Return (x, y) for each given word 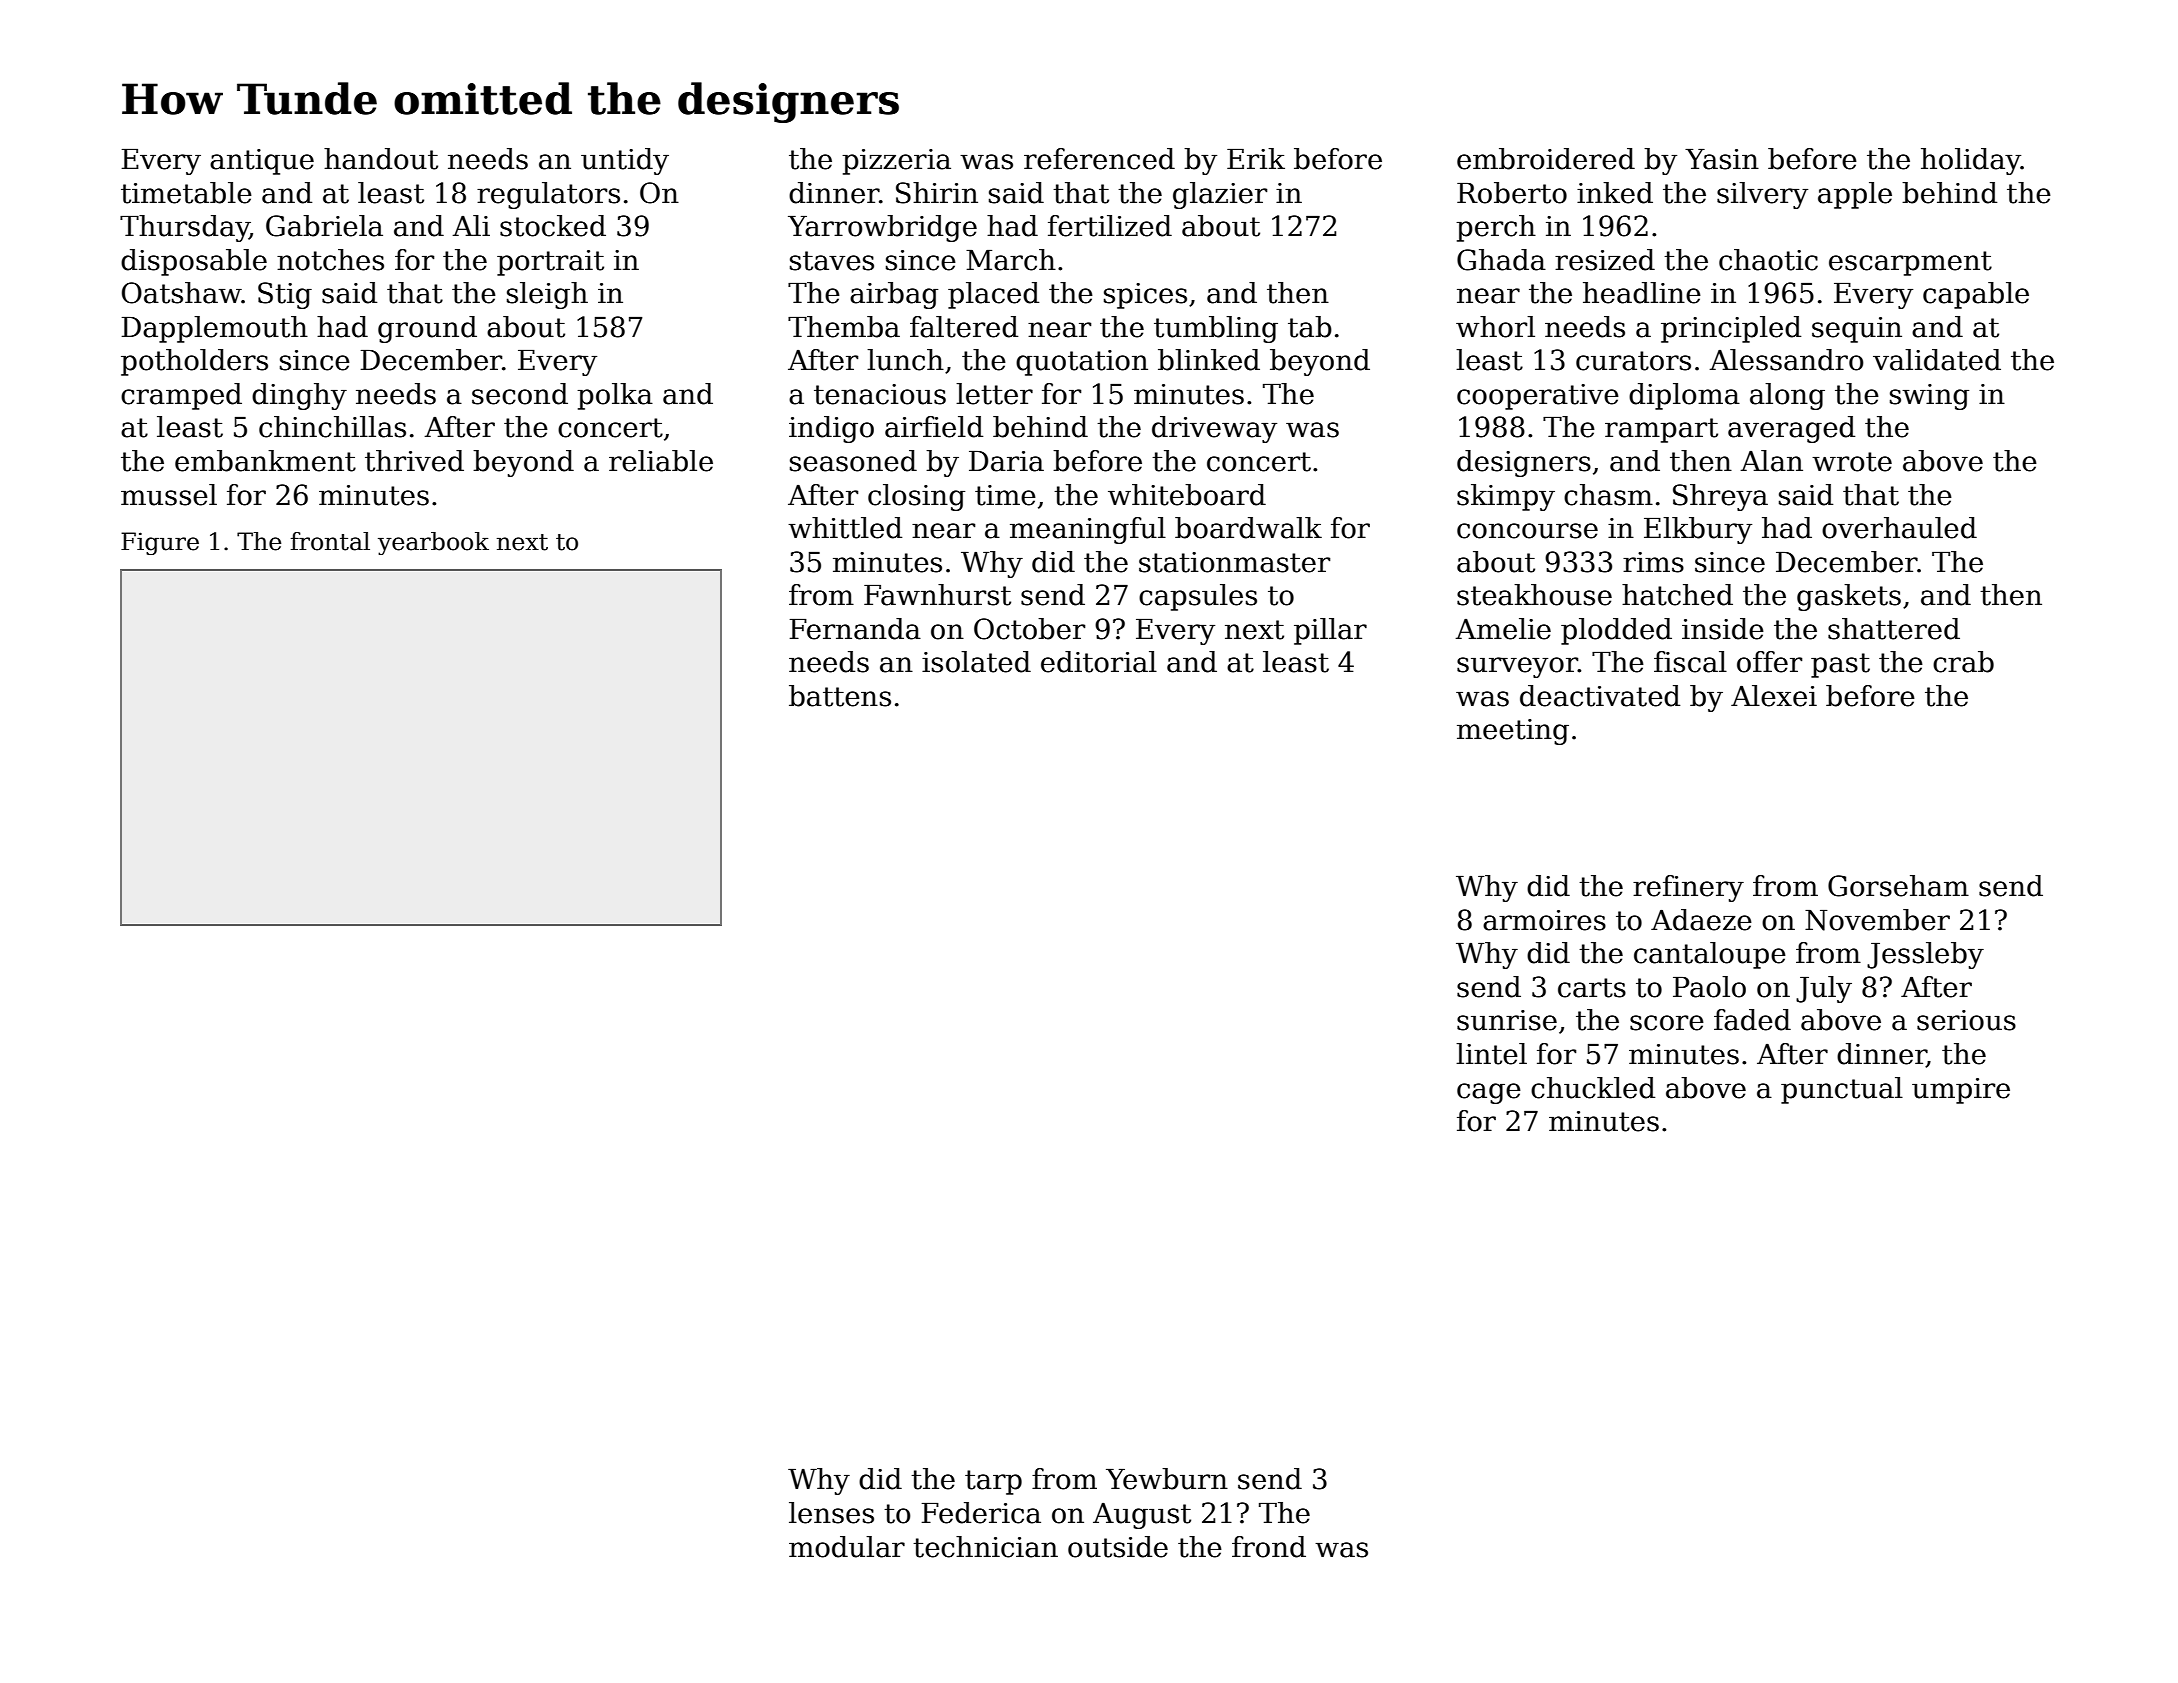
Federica (981, 1513)
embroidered (1546, 159)
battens (840, 696)
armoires (1544, 920)
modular (847, 1547)
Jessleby (1925, 955)
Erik (1256, 158)
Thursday (185, 228)
